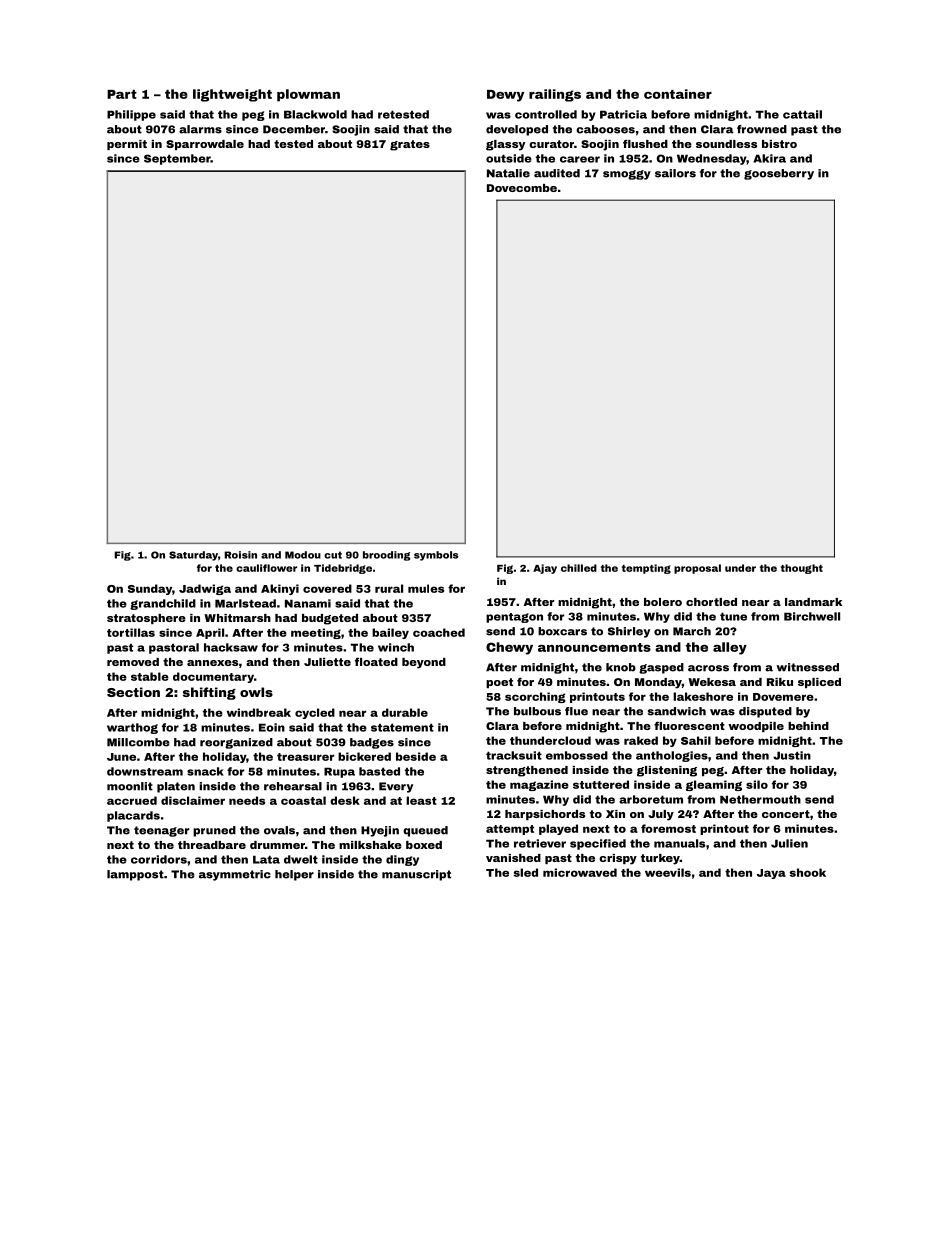  I want to click on September, so click(177, 159).
